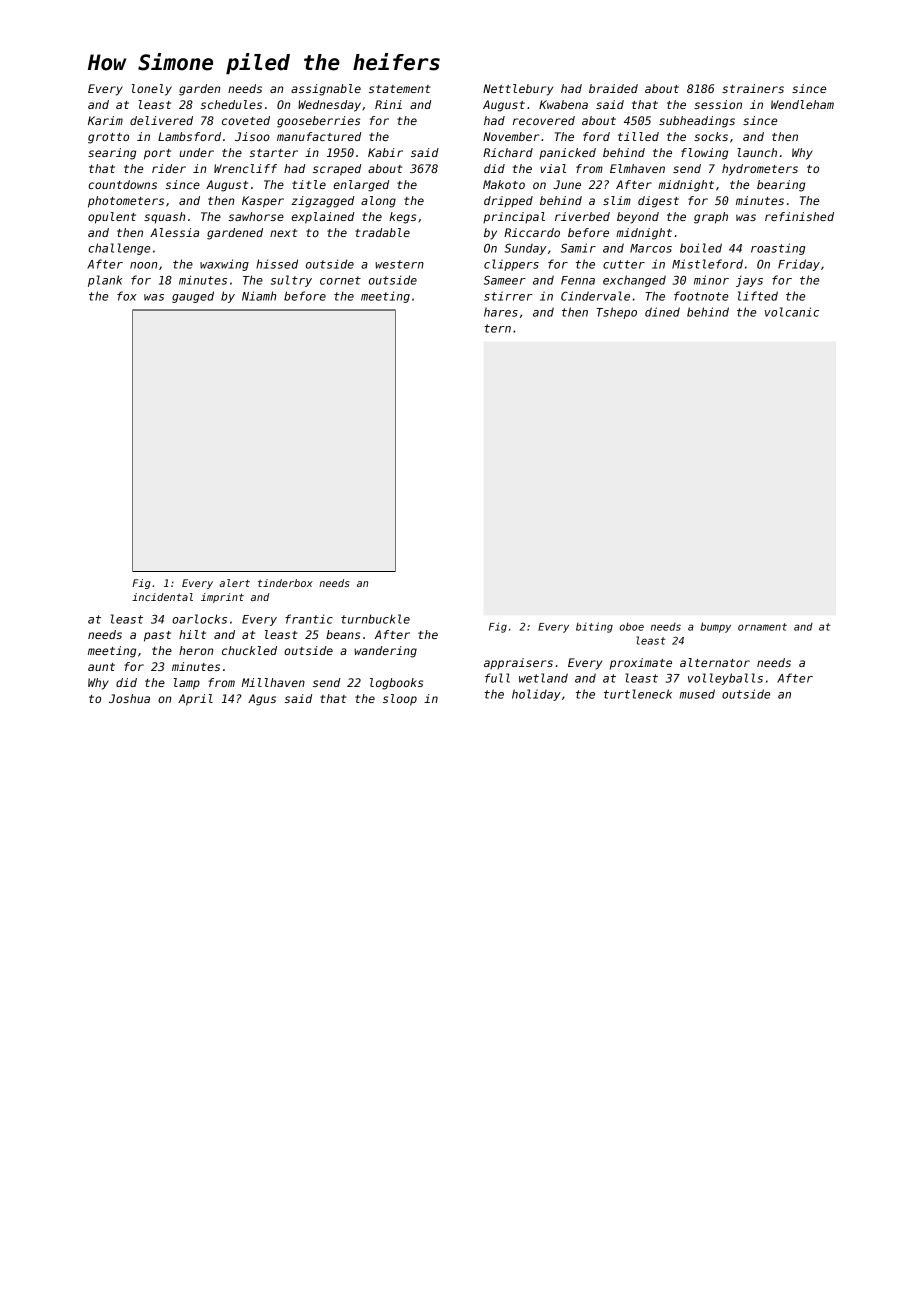 The height and width of the image is (1308, 924). I want to click on fox, so click(127, 296).
